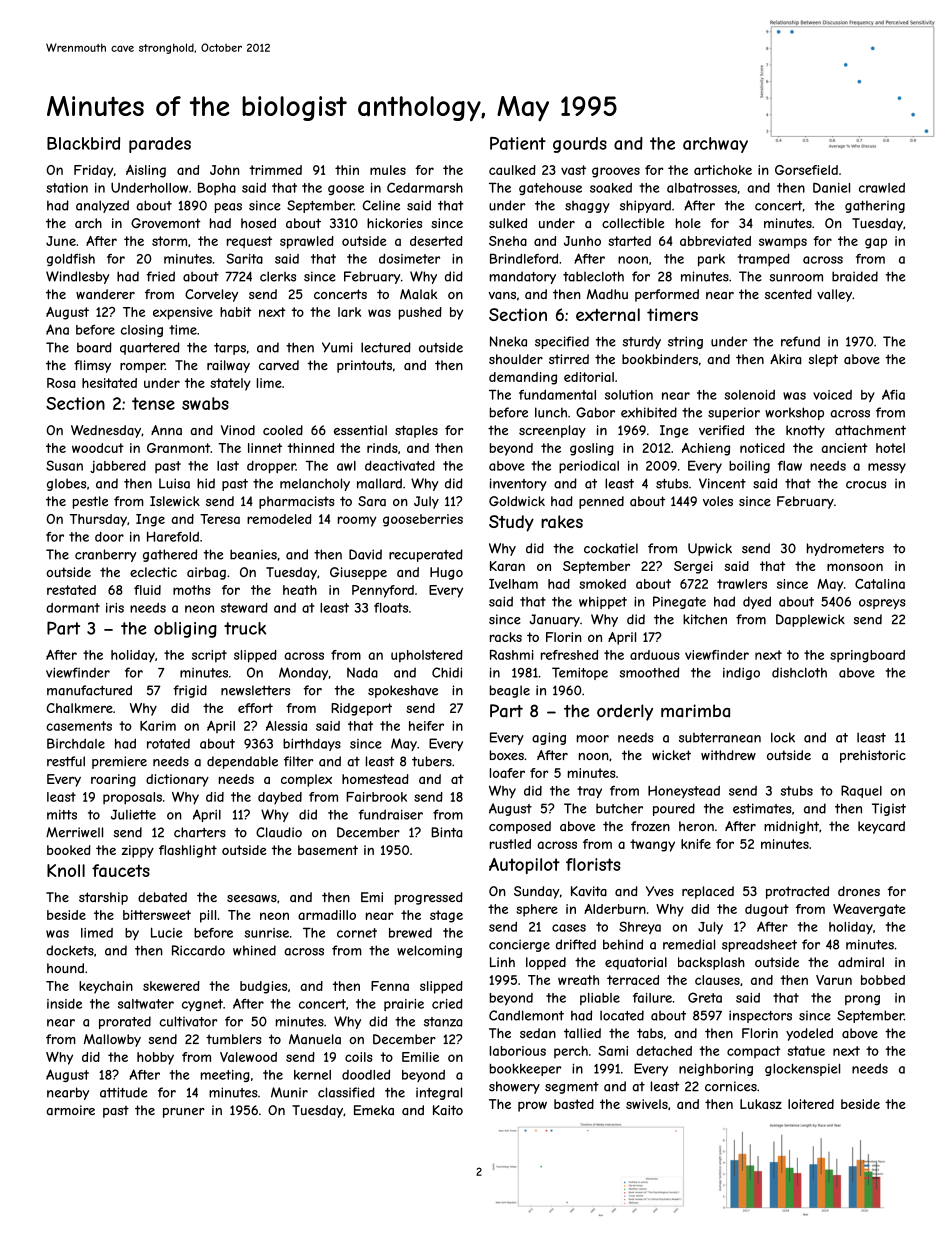 The height and width of the image is (1233, 952). Describe the element at coordinates (882, 188) in the image. I see `crawled` at that location.
